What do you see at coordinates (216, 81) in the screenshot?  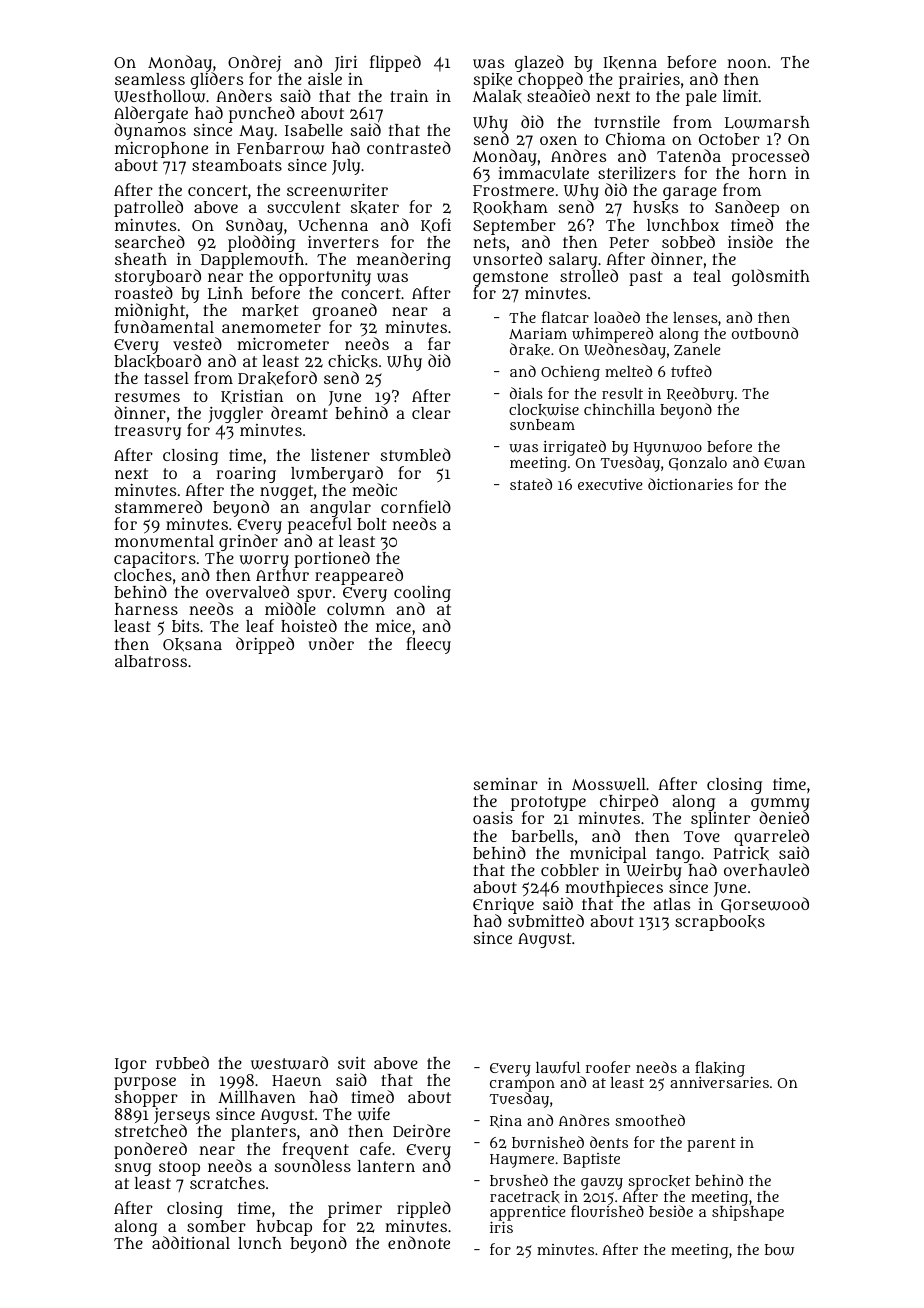 I see `gliders` at bounding box center [216, 81].
